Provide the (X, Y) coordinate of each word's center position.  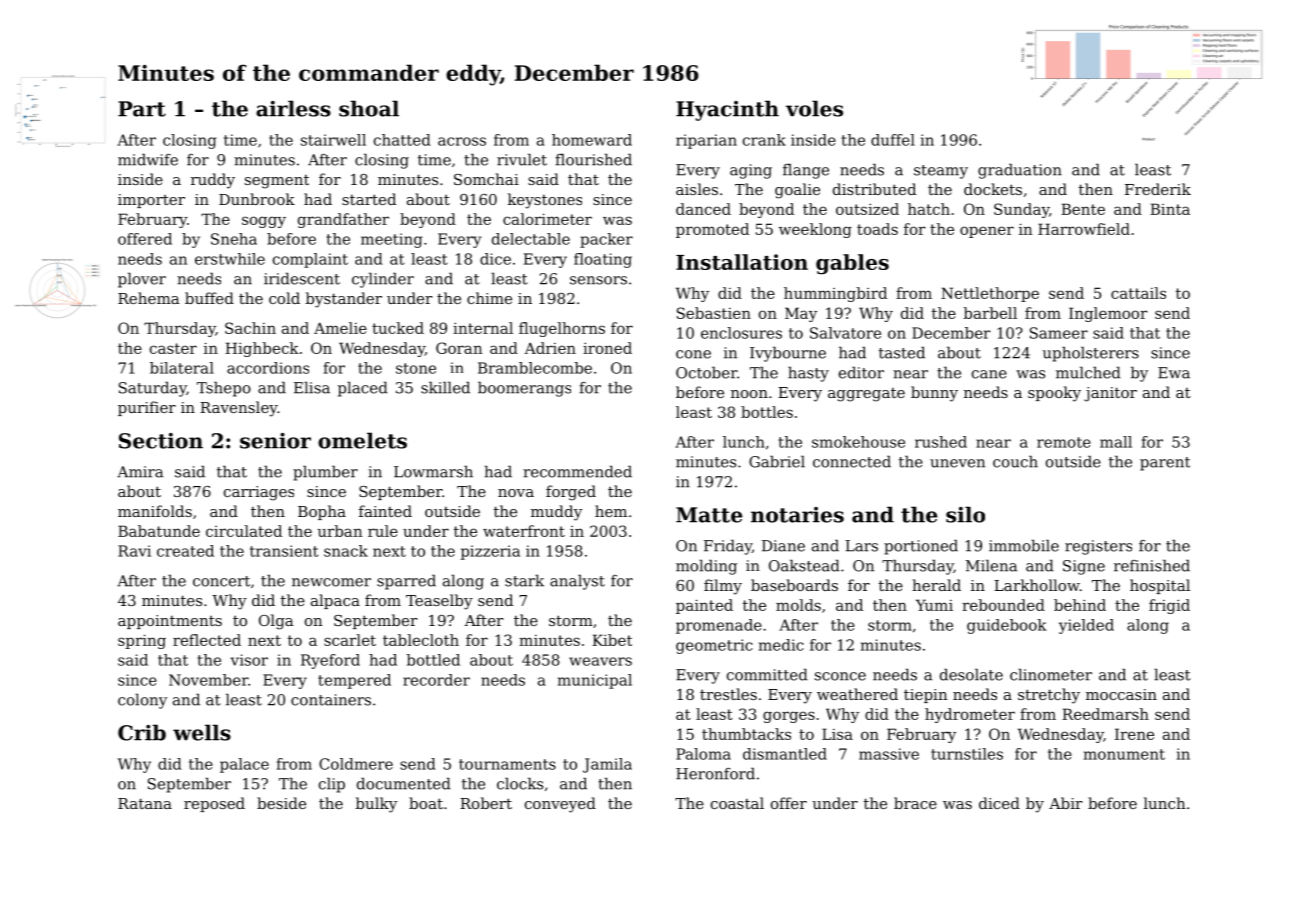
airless (293, 108)
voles (814, 108)
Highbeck (262, 349)
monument (1124, 754)
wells (202, 732)
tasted (902, 352)
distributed (874, 189)
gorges (789, 717)
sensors (598, 280)
